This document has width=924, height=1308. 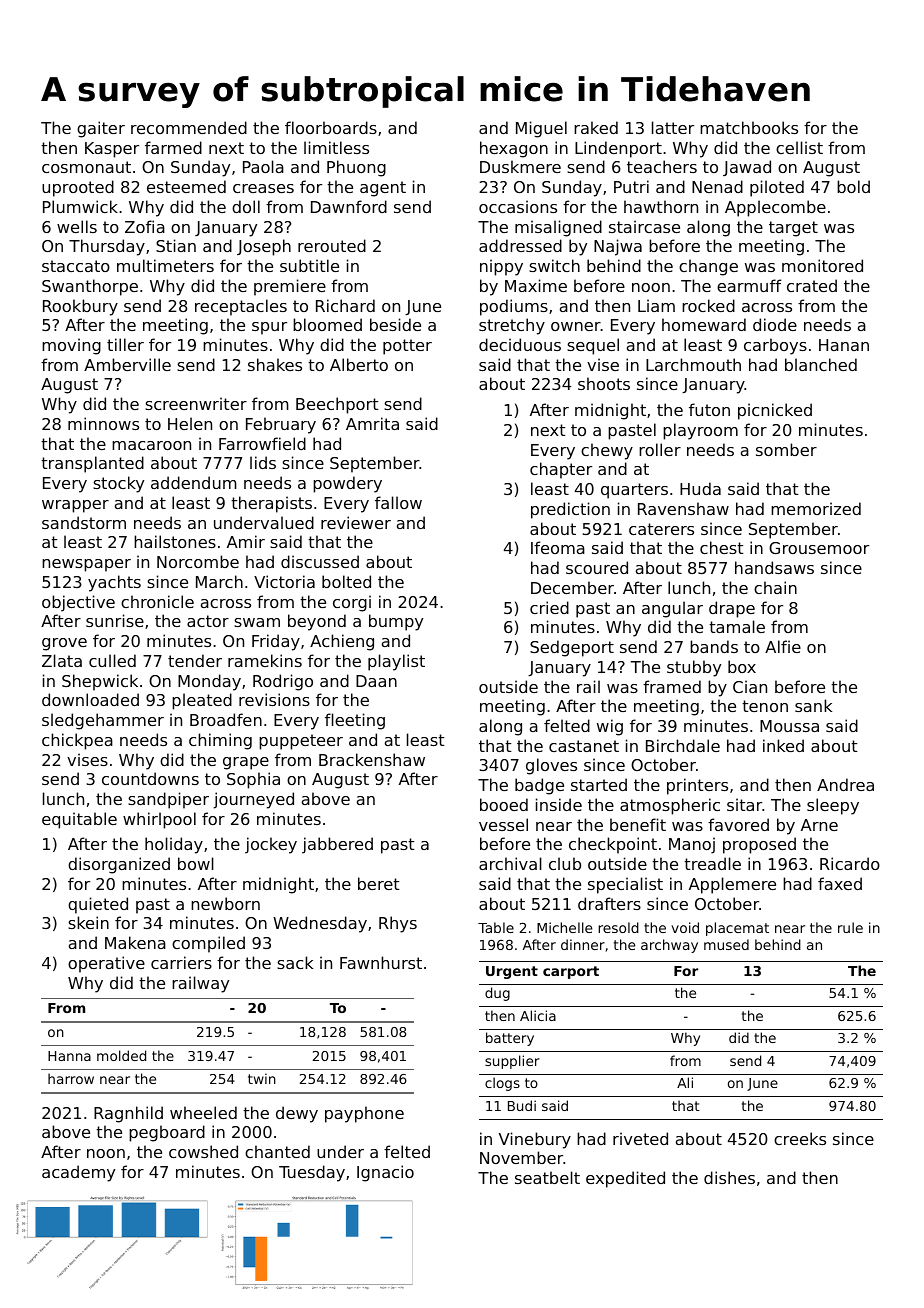 What do you see at coordinates (800, 1138) in the document?
I see `creeks` at bounding box center [800, 1138].
